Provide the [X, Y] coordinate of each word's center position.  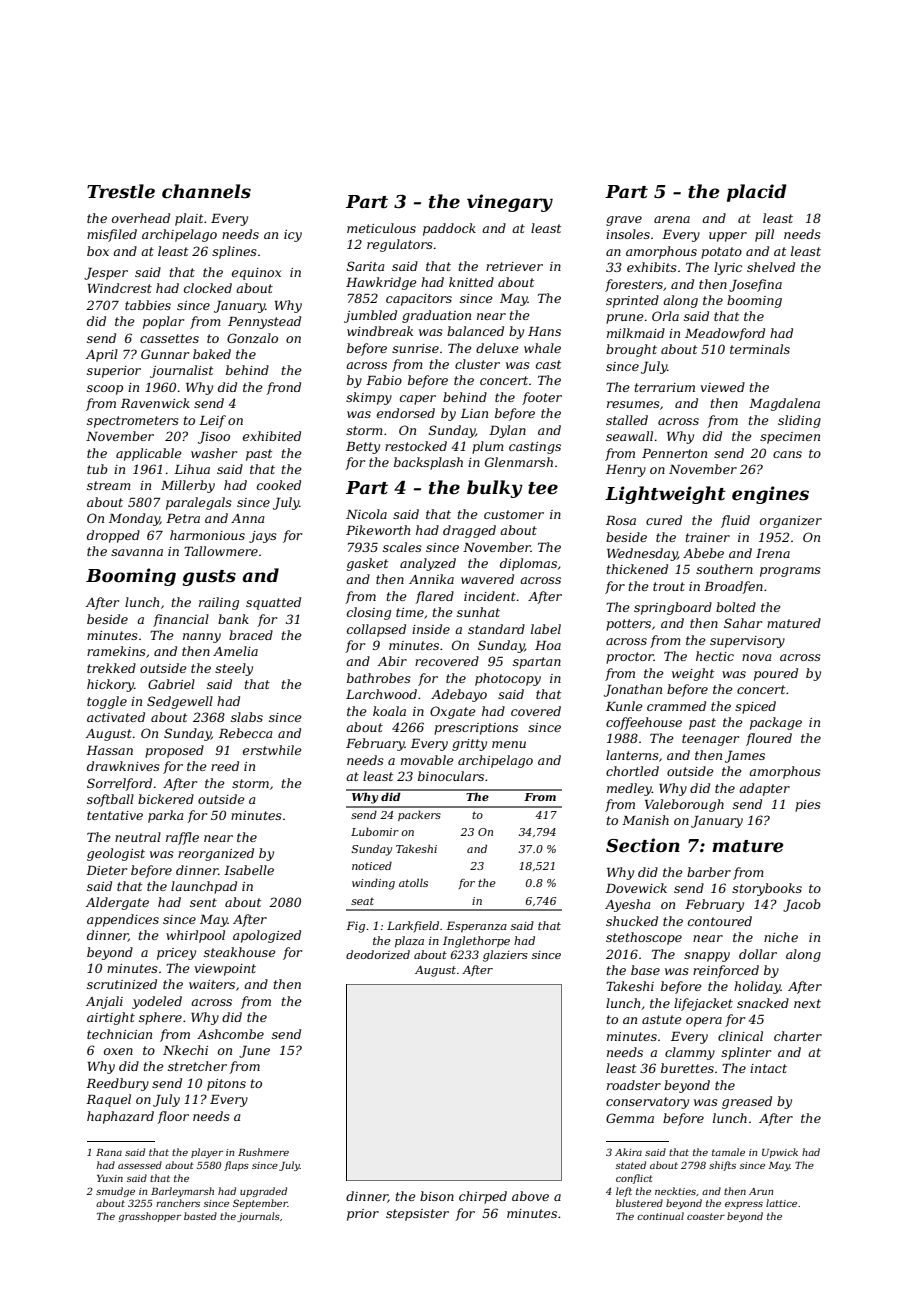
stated [631, 1165]
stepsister [417, 1215]
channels [206, 191]
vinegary [510, 203]
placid [757, 193]
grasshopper [149, 1217]
